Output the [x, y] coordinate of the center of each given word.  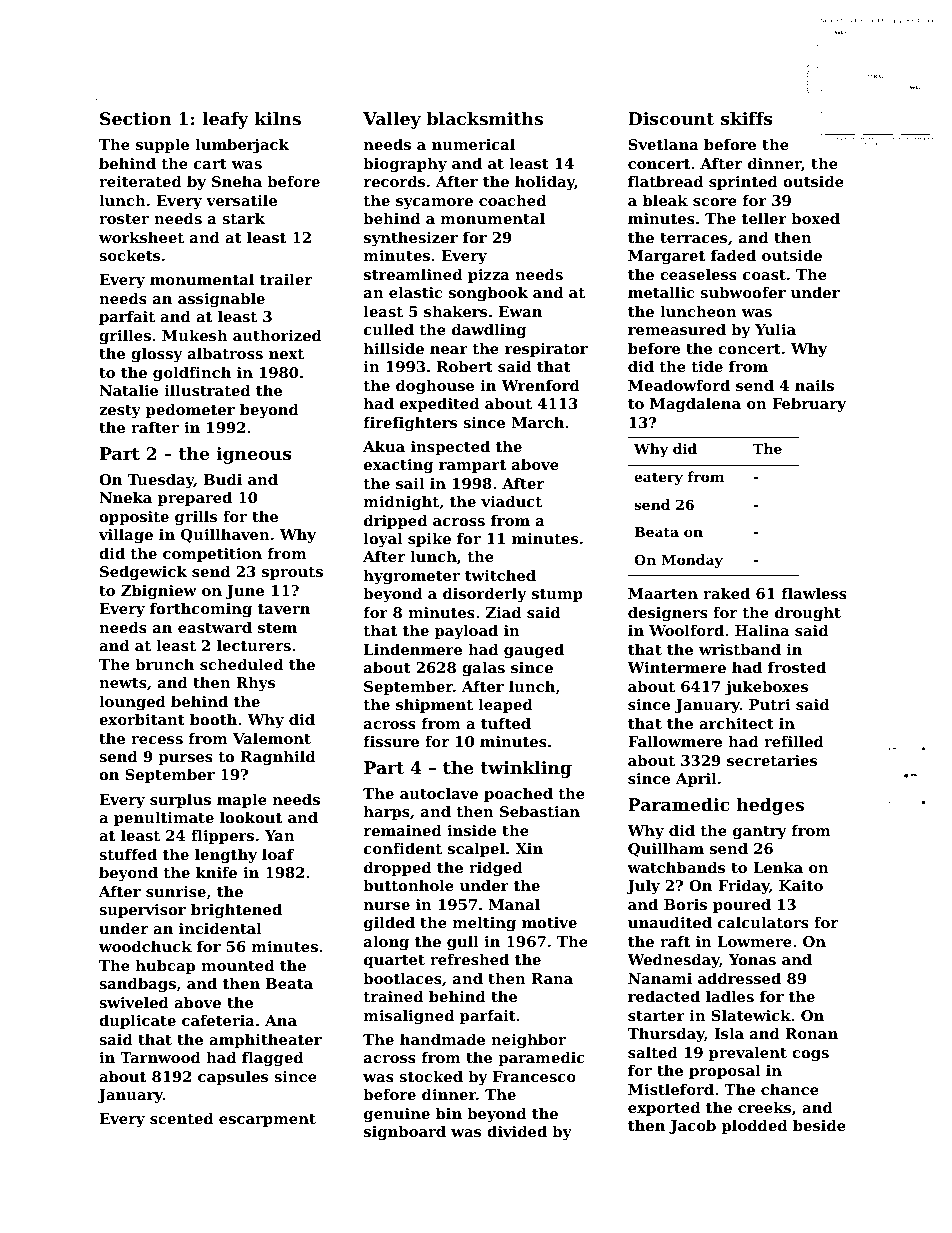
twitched [500, 575]
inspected [450, 448]
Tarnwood [160, 1057]
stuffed [128, 854]
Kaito [801, 885]
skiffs [746, 118]
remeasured [677, 329]
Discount [671, 118]
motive [549, 922]
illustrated [207, 390]
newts [123, 683]
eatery [658, 478]
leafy [225, 120]
